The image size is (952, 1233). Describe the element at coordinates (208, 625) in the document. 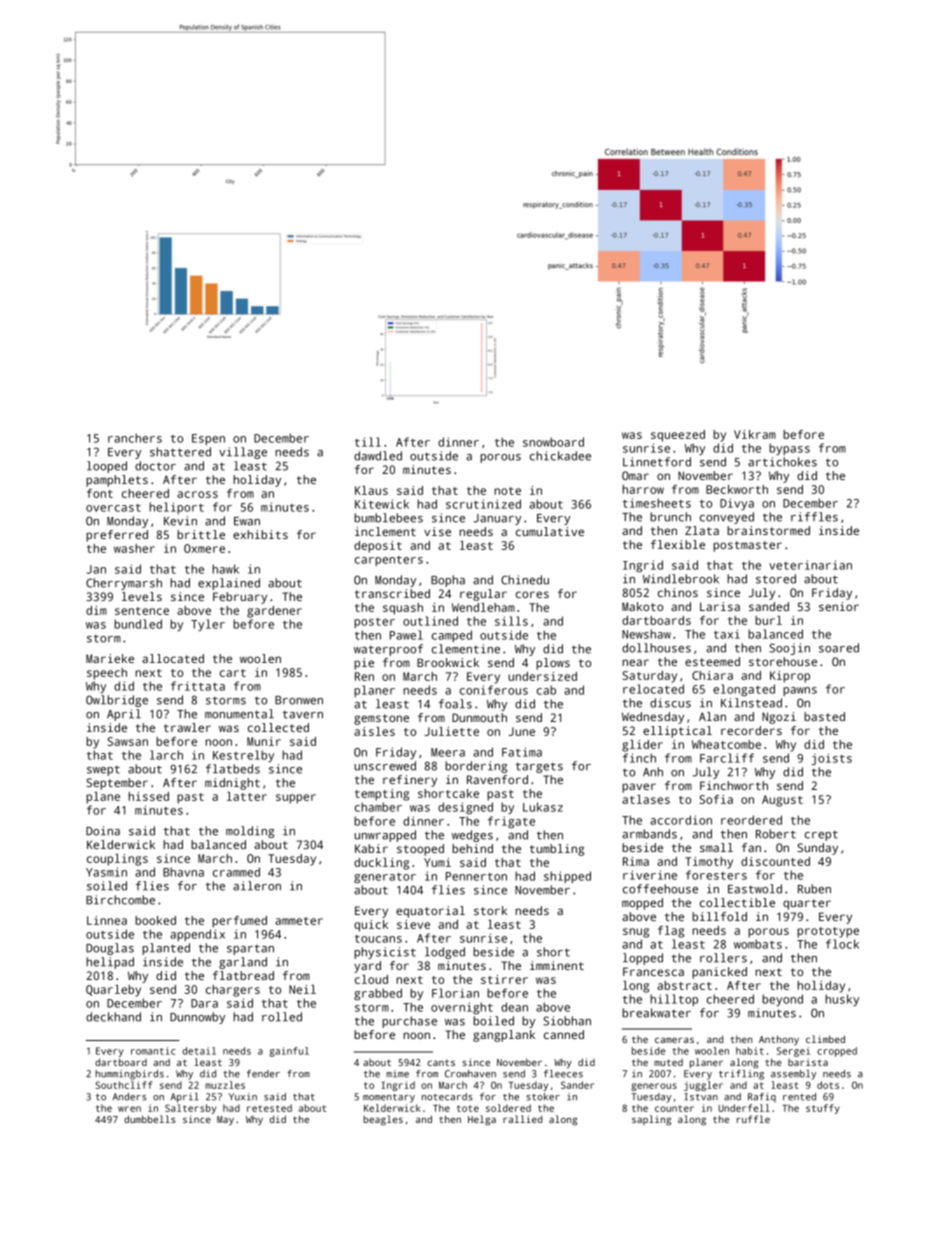

I see `Tyler` at that location.
